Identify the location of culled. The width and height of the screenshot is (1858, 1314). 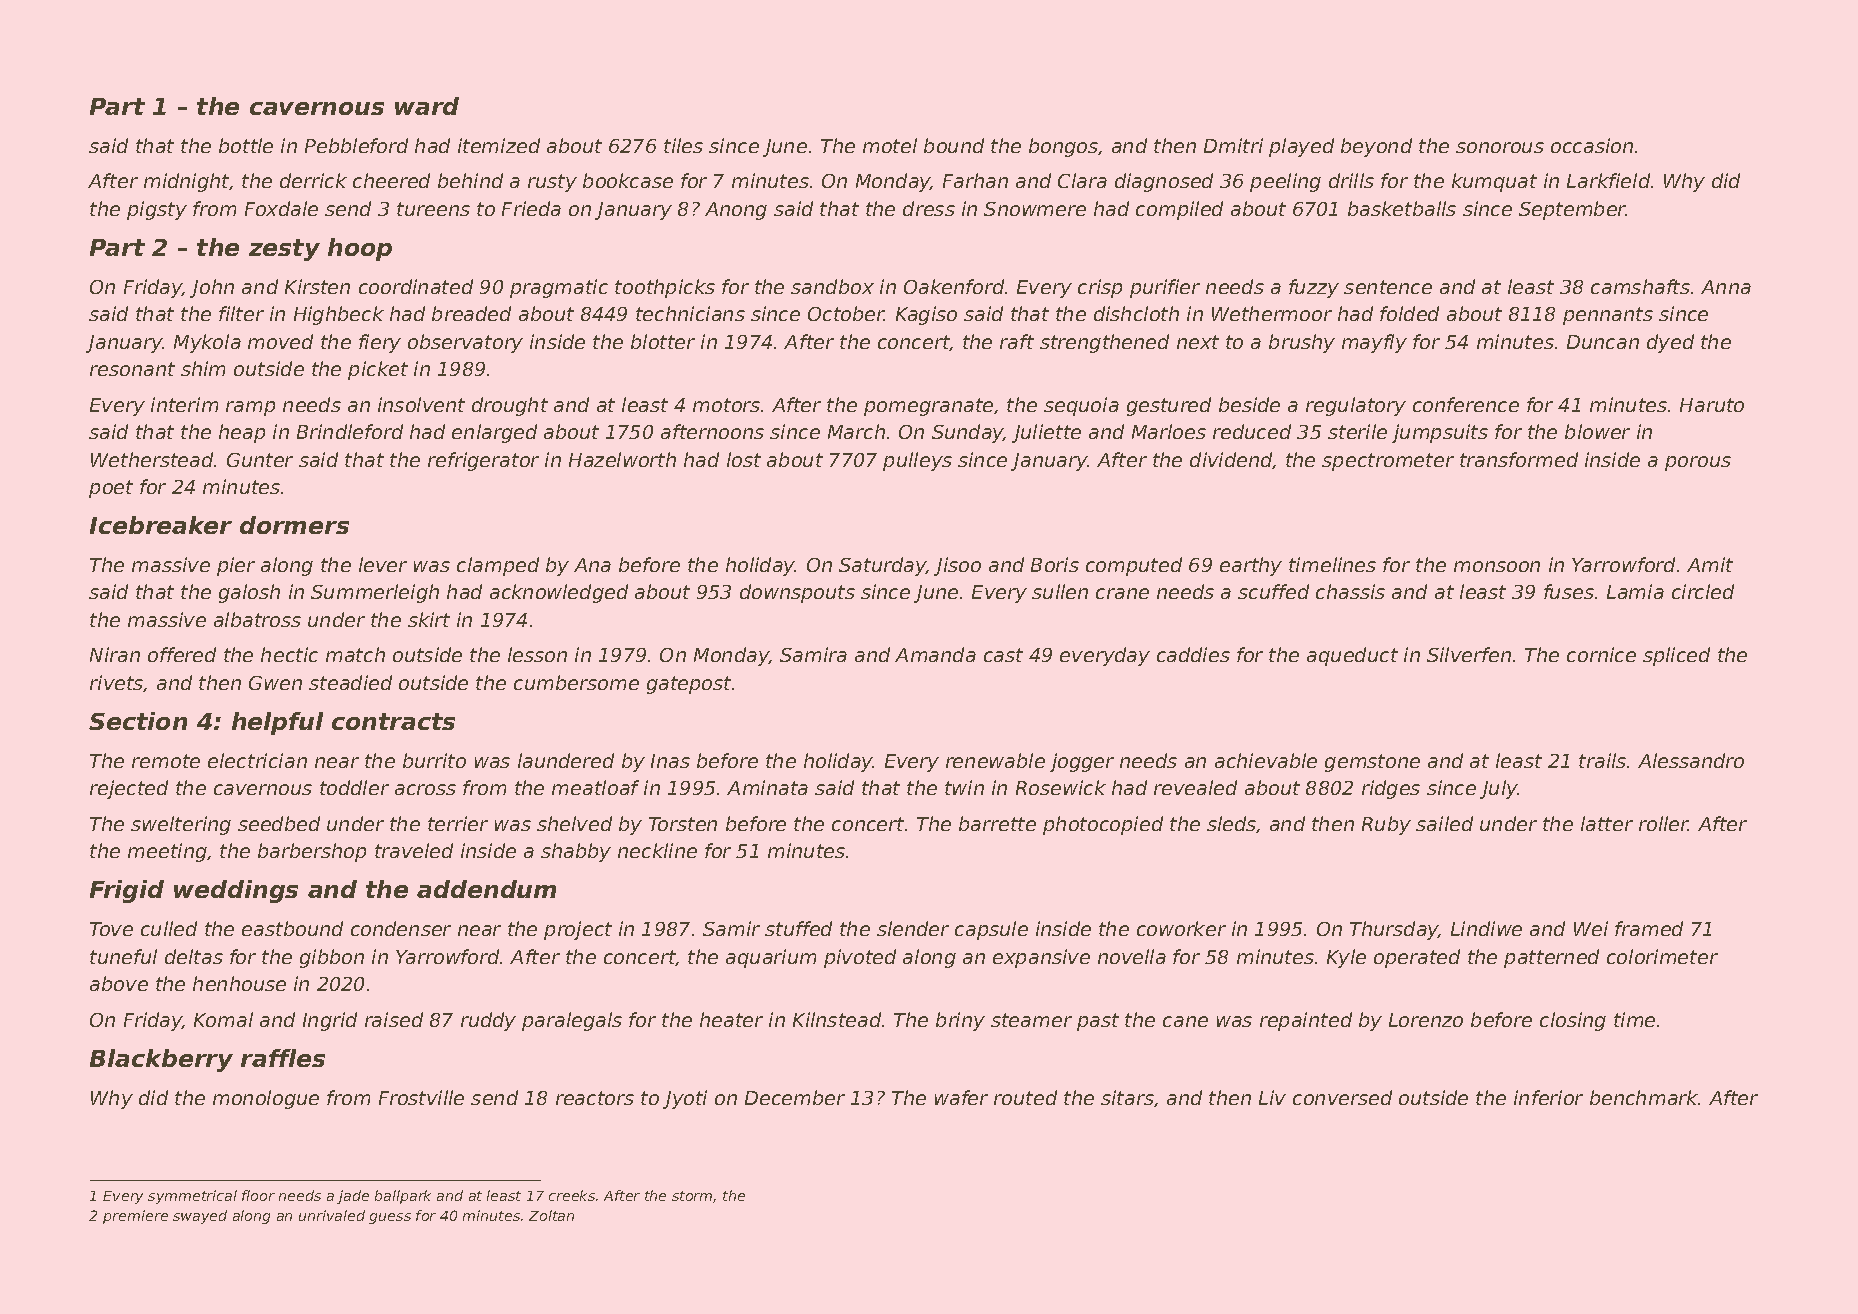
(169, 928).
